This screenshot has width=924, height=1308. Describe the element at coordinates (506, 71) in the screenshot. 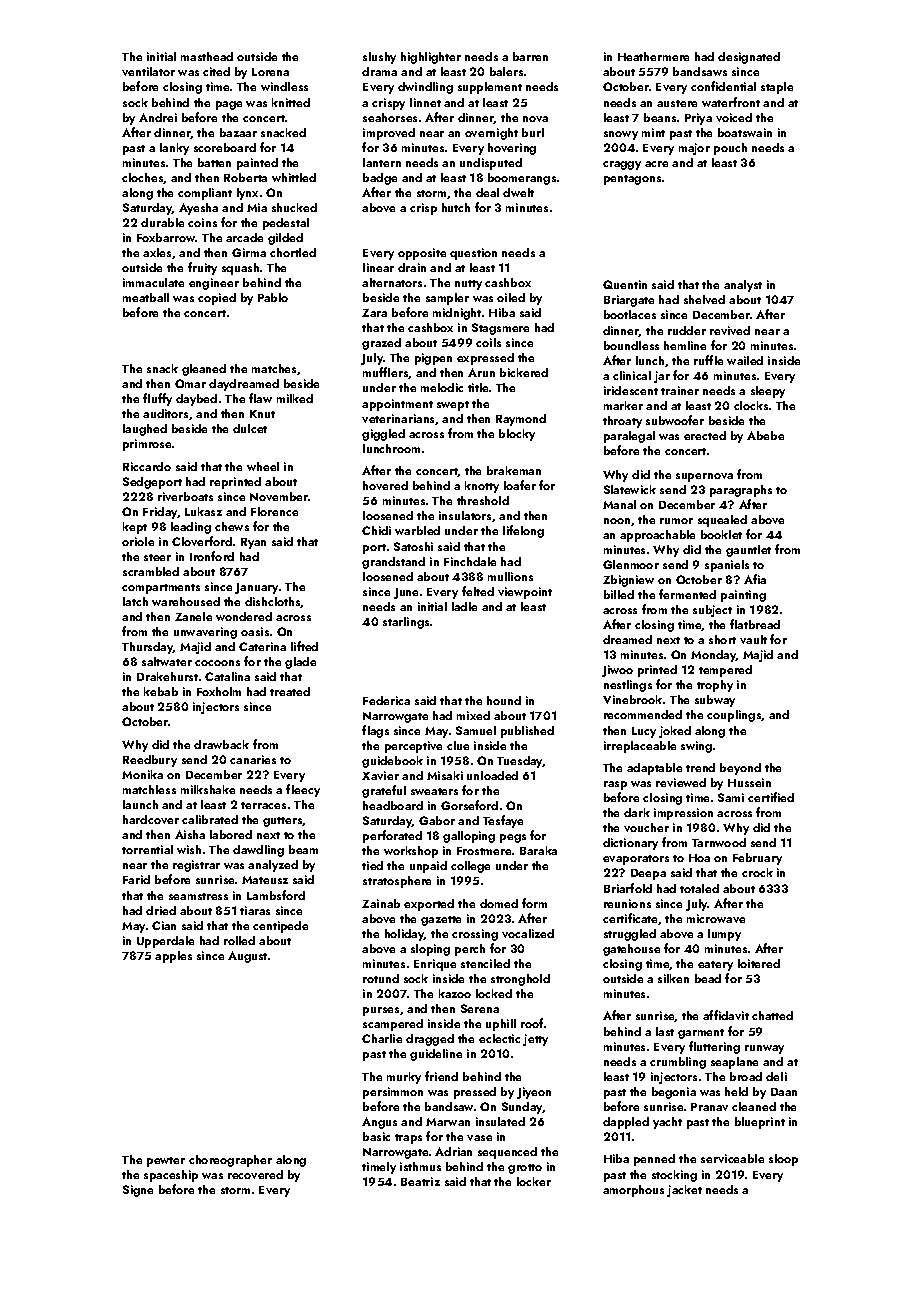

I see `balers` at that location.
